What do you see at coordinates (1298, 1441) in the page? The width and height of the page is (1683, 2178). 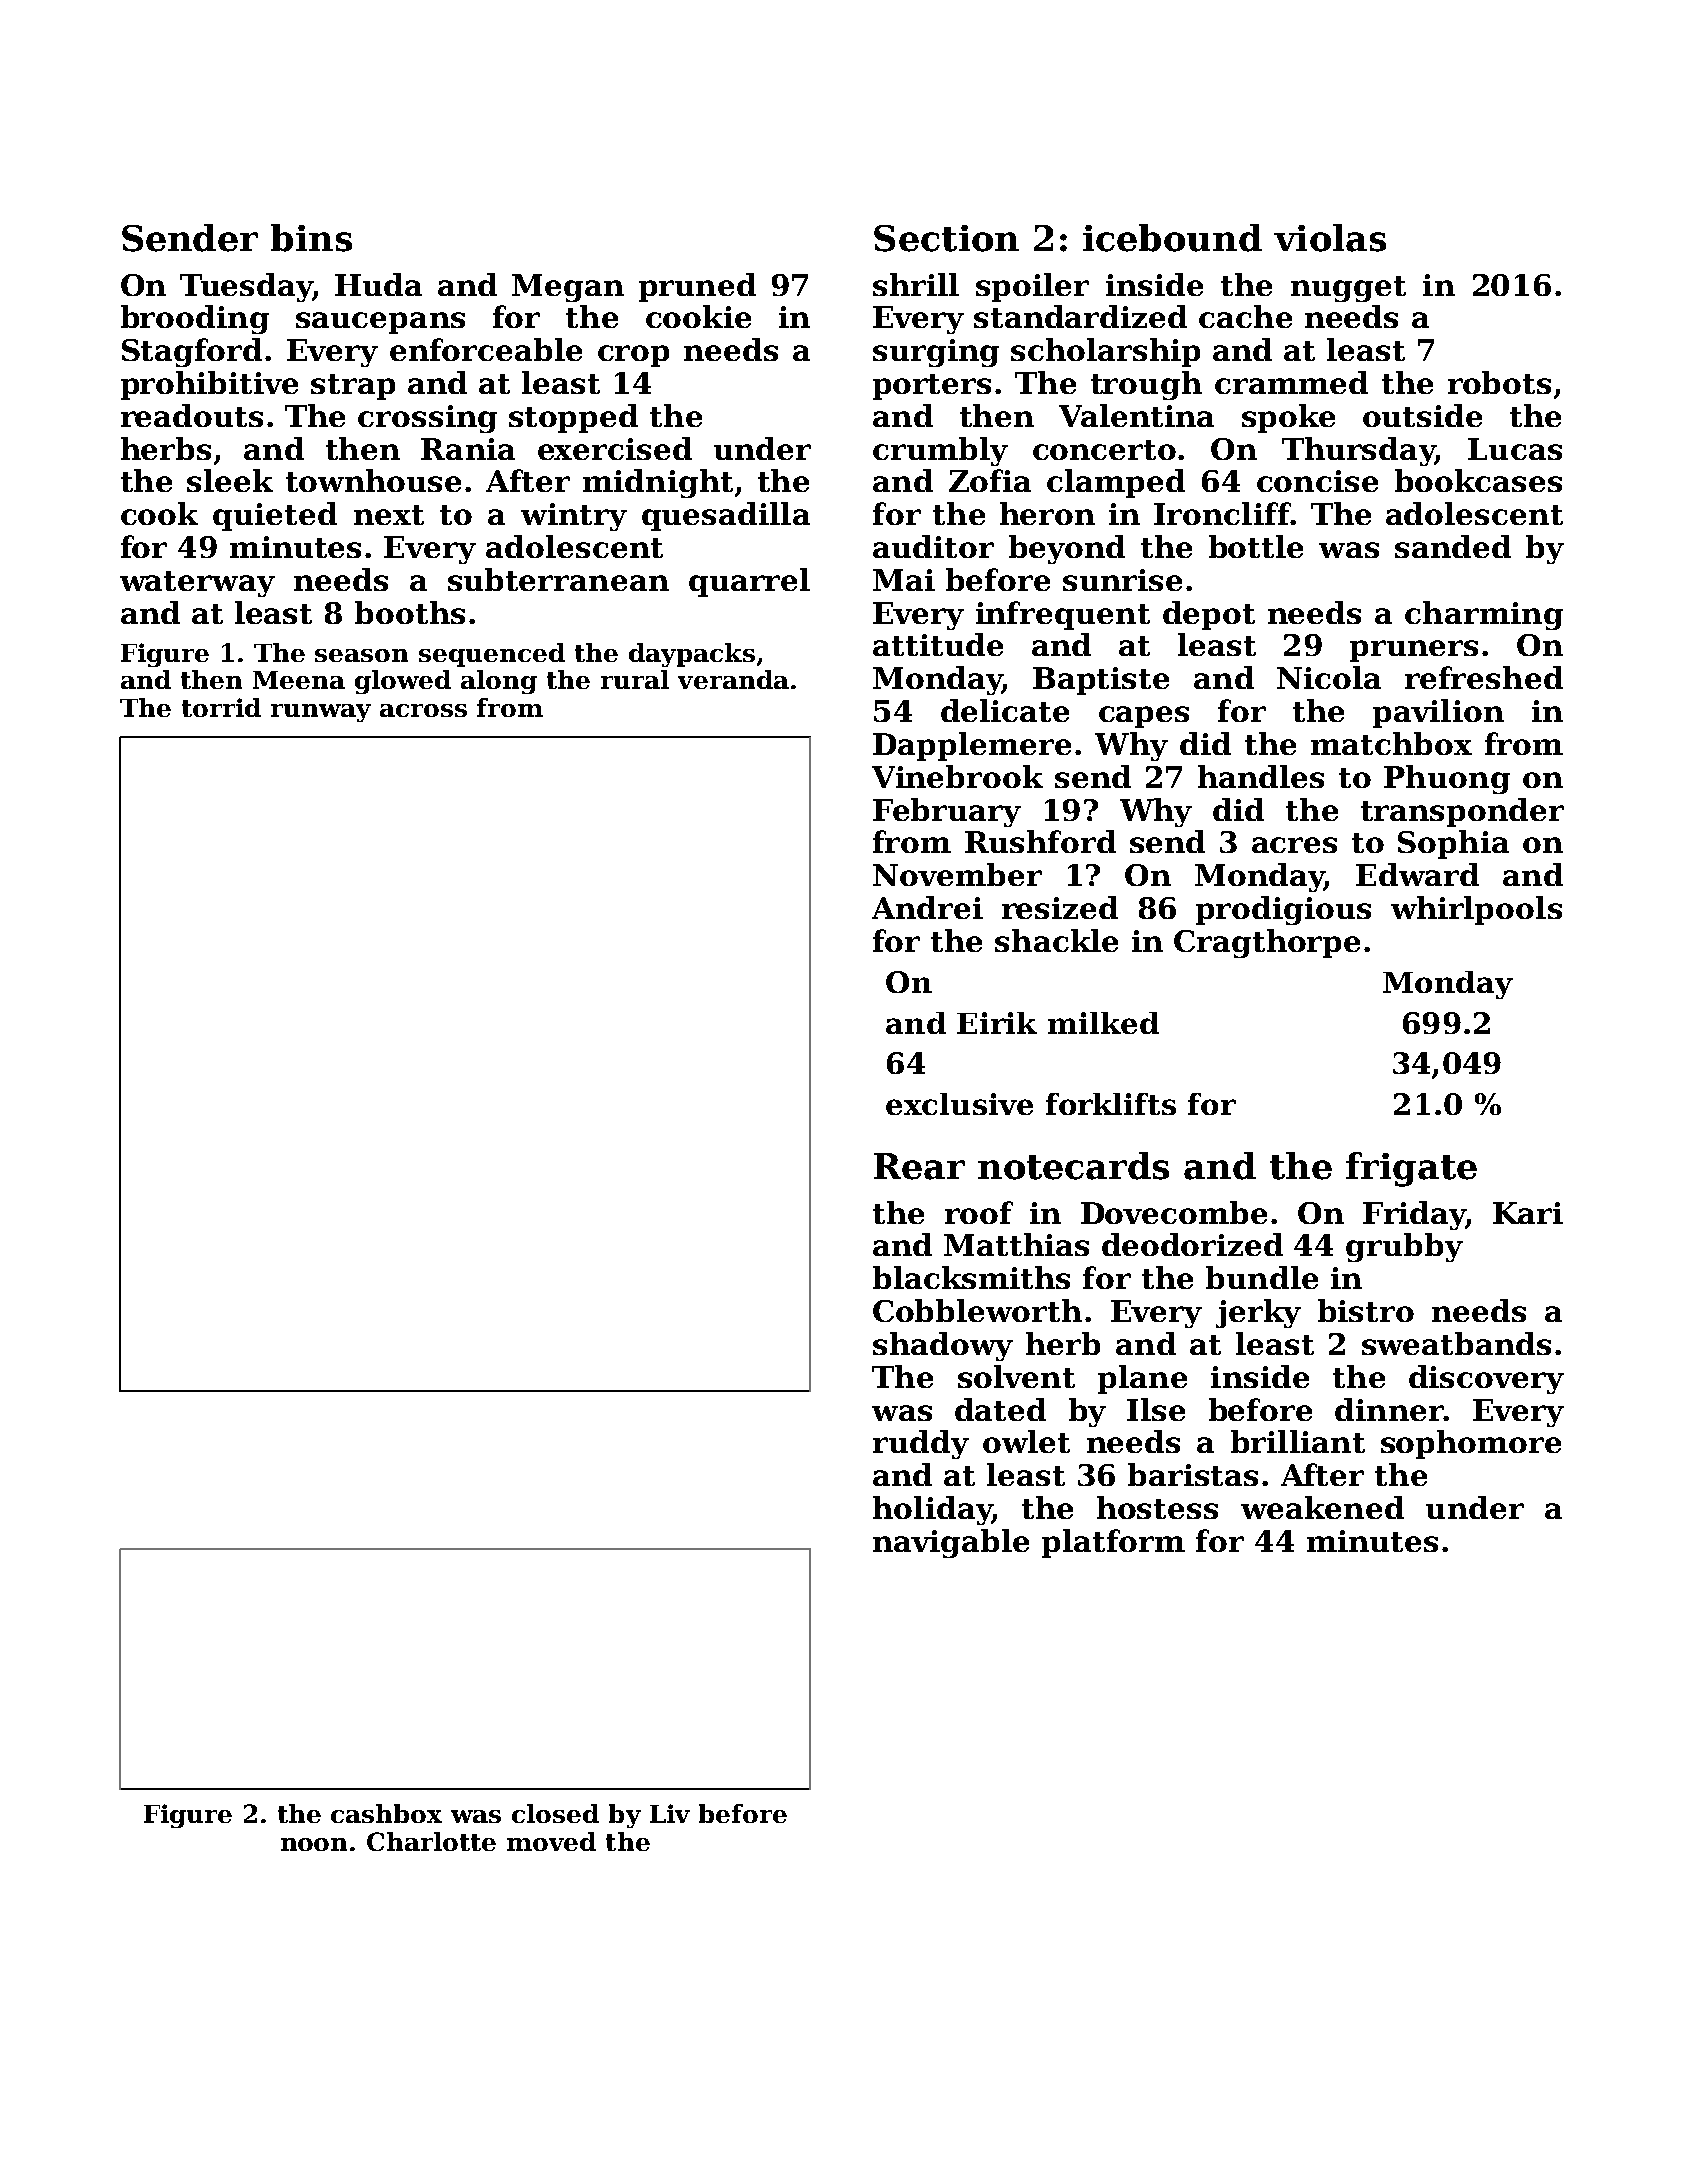 I see `brilliant` at bounding box center [1298, 1441].
